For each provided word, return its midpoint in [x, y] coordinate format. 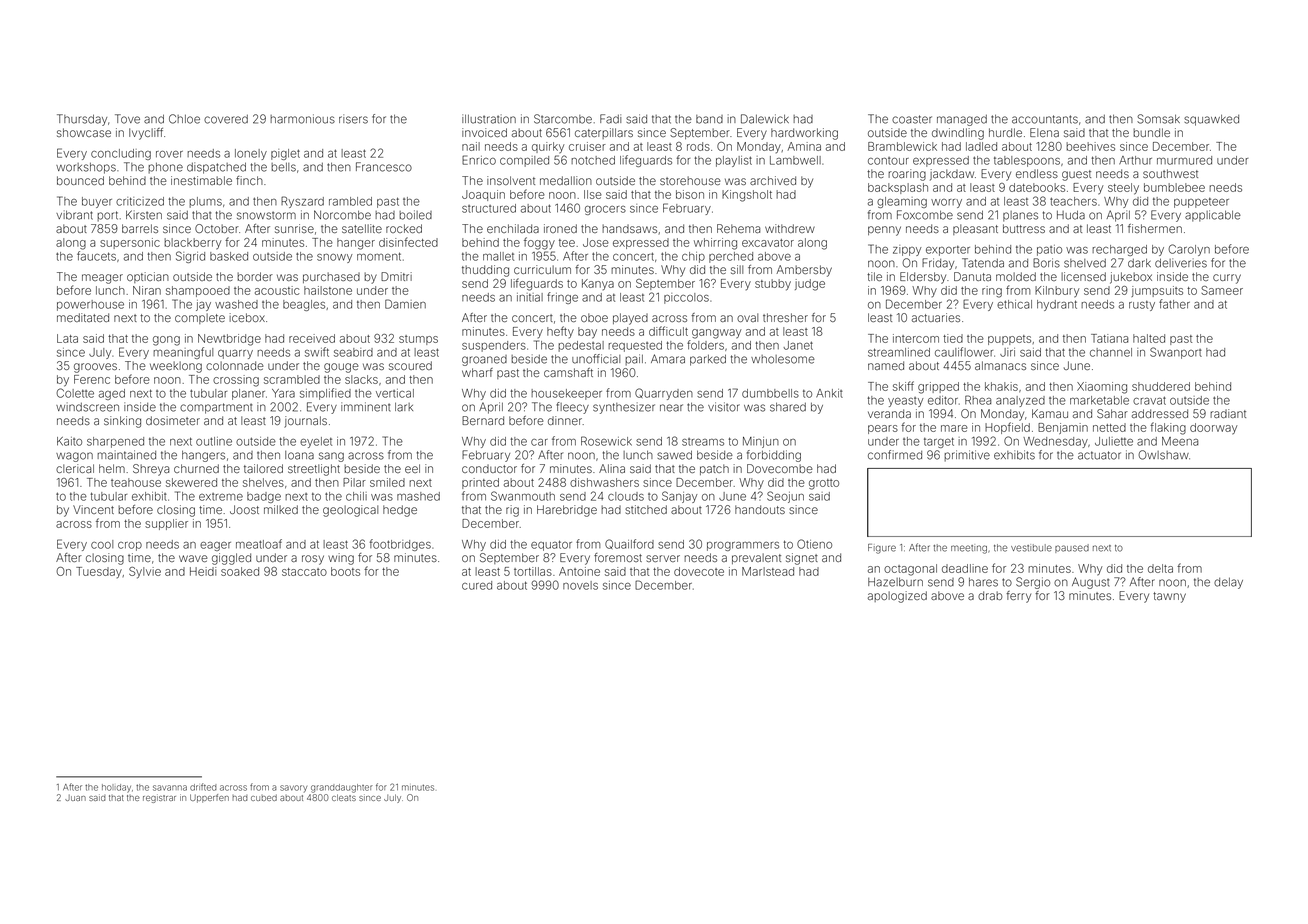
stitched [646, 509]
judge [810, 285]
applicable [1213, 216]
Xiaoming [1102, 388]
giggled [231, 559]
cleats [344, 797]
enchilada [513, 228]
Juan [75, 798]
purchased [331, 277]
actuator [1099, 455]
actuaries [936, 317]
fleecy [572, 408]
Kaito [69, 441]
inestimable [201, 180]
